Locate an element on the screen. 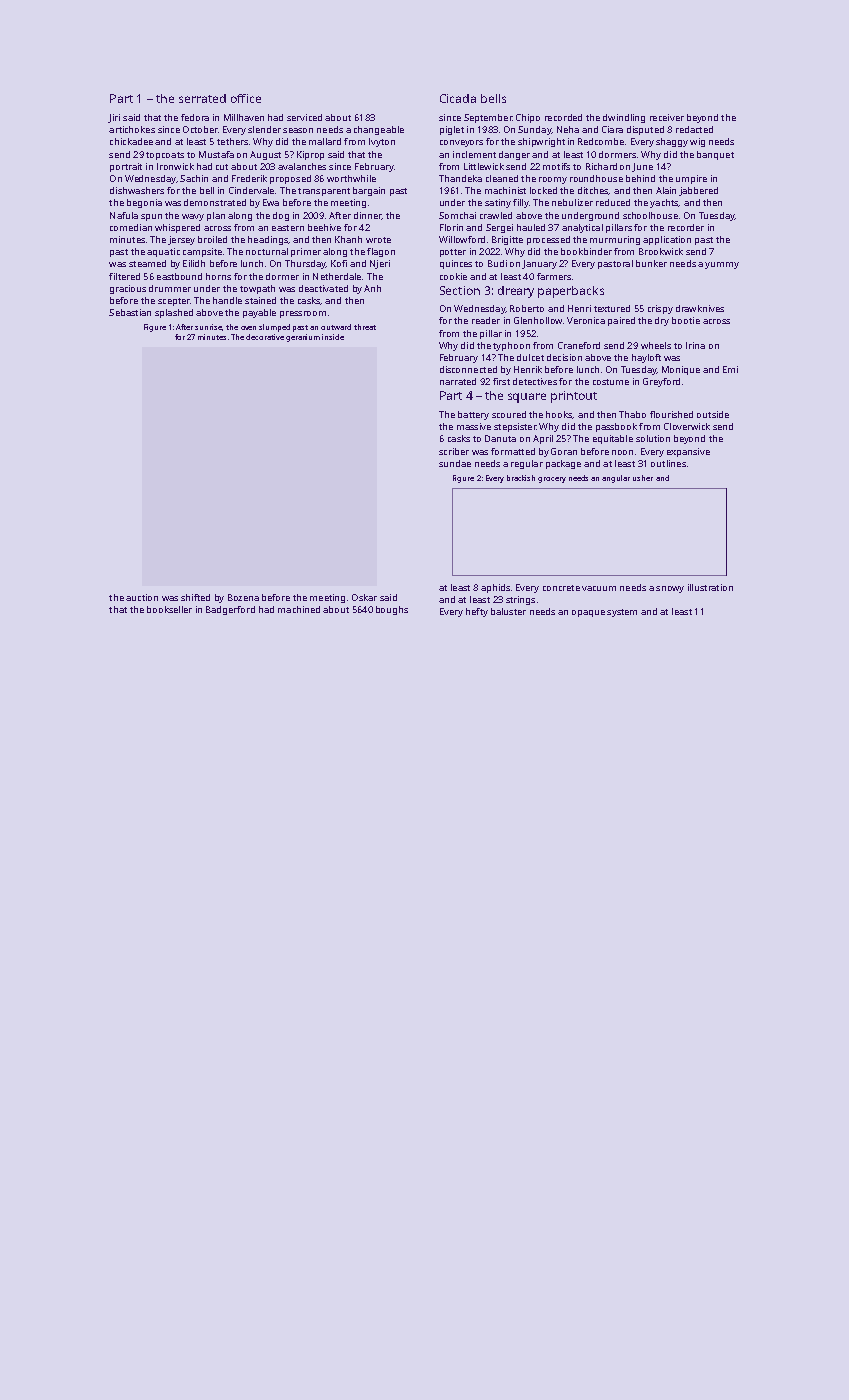 The width and height of the screenshot is (849, 1400). serrated is located at coordinates (202, 98).
